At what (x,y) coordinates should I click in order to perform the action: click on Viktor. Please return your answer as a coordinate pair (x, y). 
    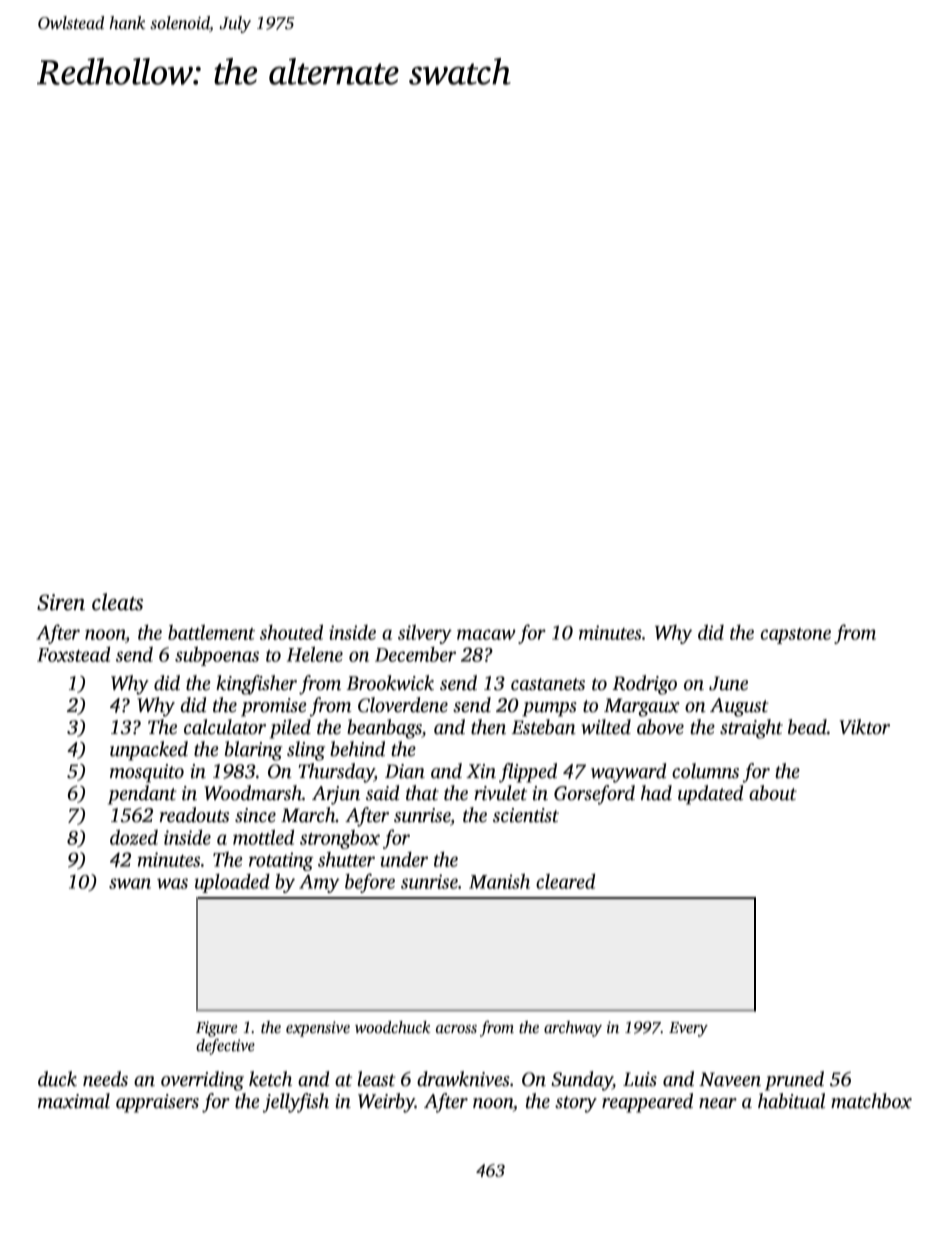
    Looking at the image, I should click on (865, 727).
